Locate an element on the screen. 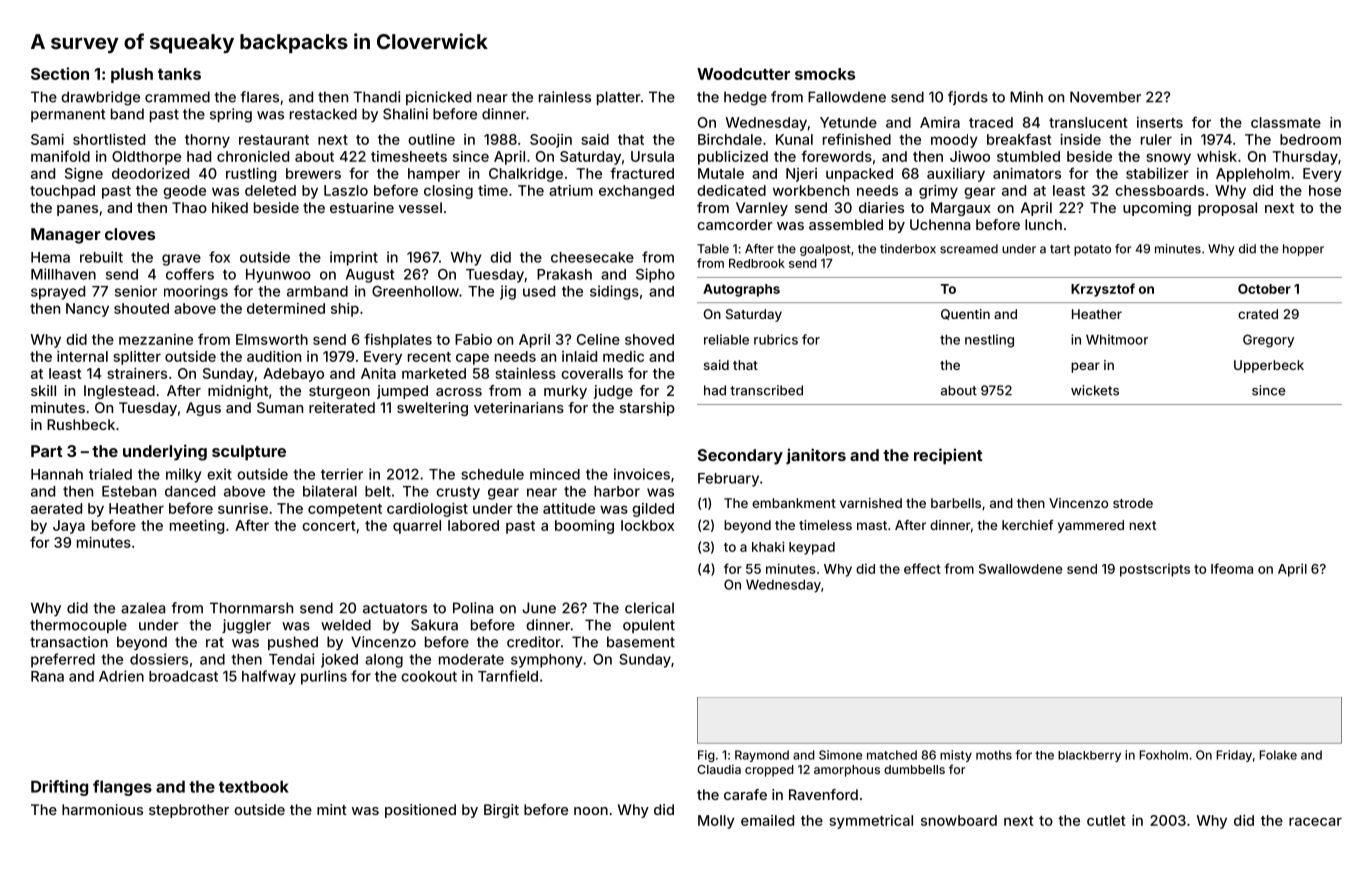 The height and width of the screenshot is (887, 1372). Simone is located at coordinates (840, 755).
